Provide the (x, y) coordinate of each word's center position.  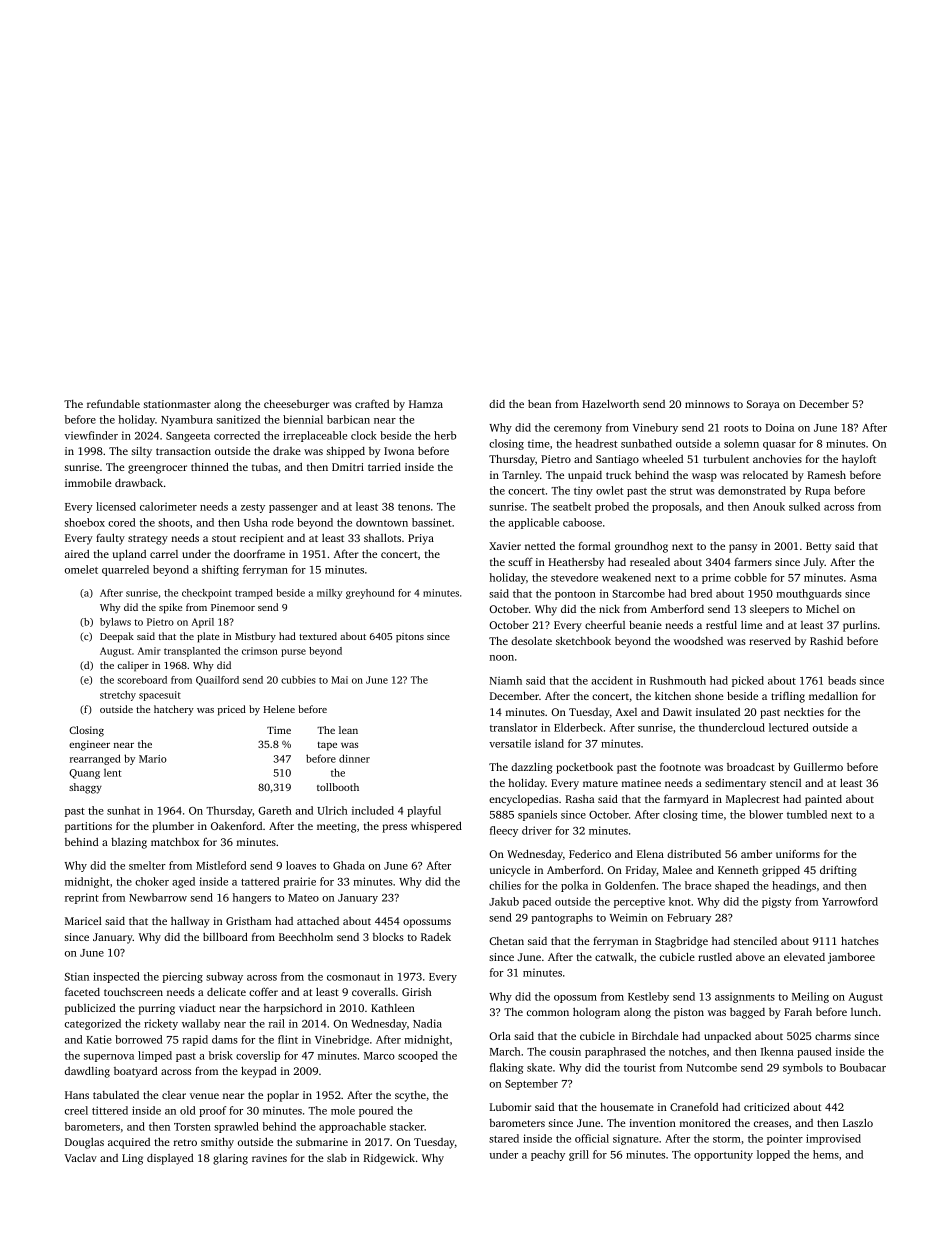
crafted (372, 403)
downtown (382, 522)
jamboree (851, 958)
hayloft (859, 460)
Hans (77, 1095)
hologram (596, 1013)
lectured (789, 727)
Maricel (83, 921)
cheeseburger (296, 405)
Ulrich (332, 810)
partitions (88, 827)
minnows (707, 404)
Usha (256, 522)
